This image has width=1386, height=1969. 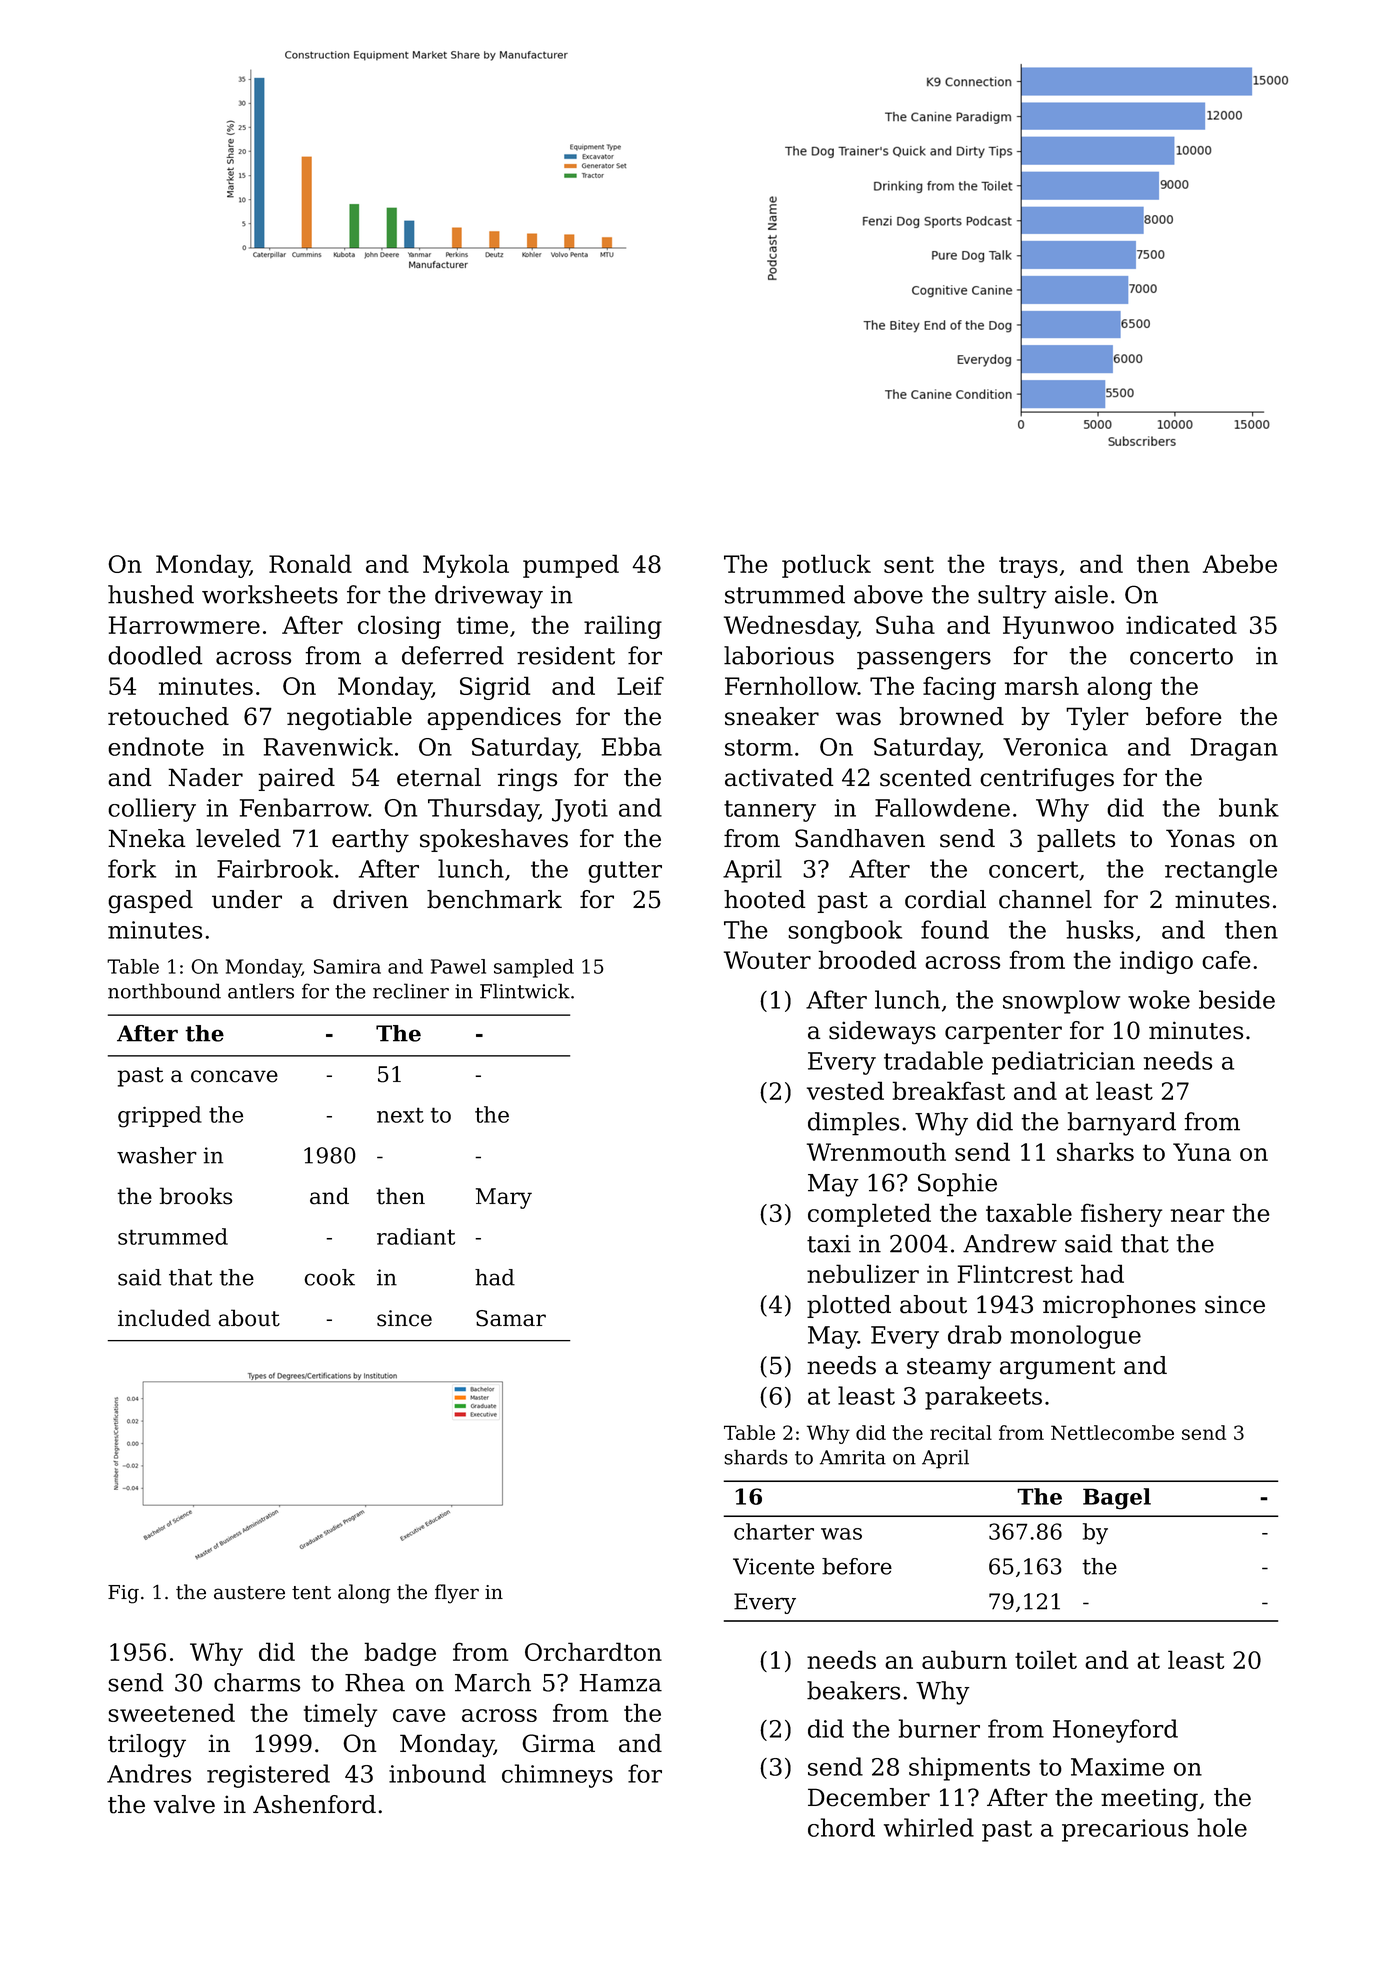 I want to click on eternal, so click(x=439, y=777).
